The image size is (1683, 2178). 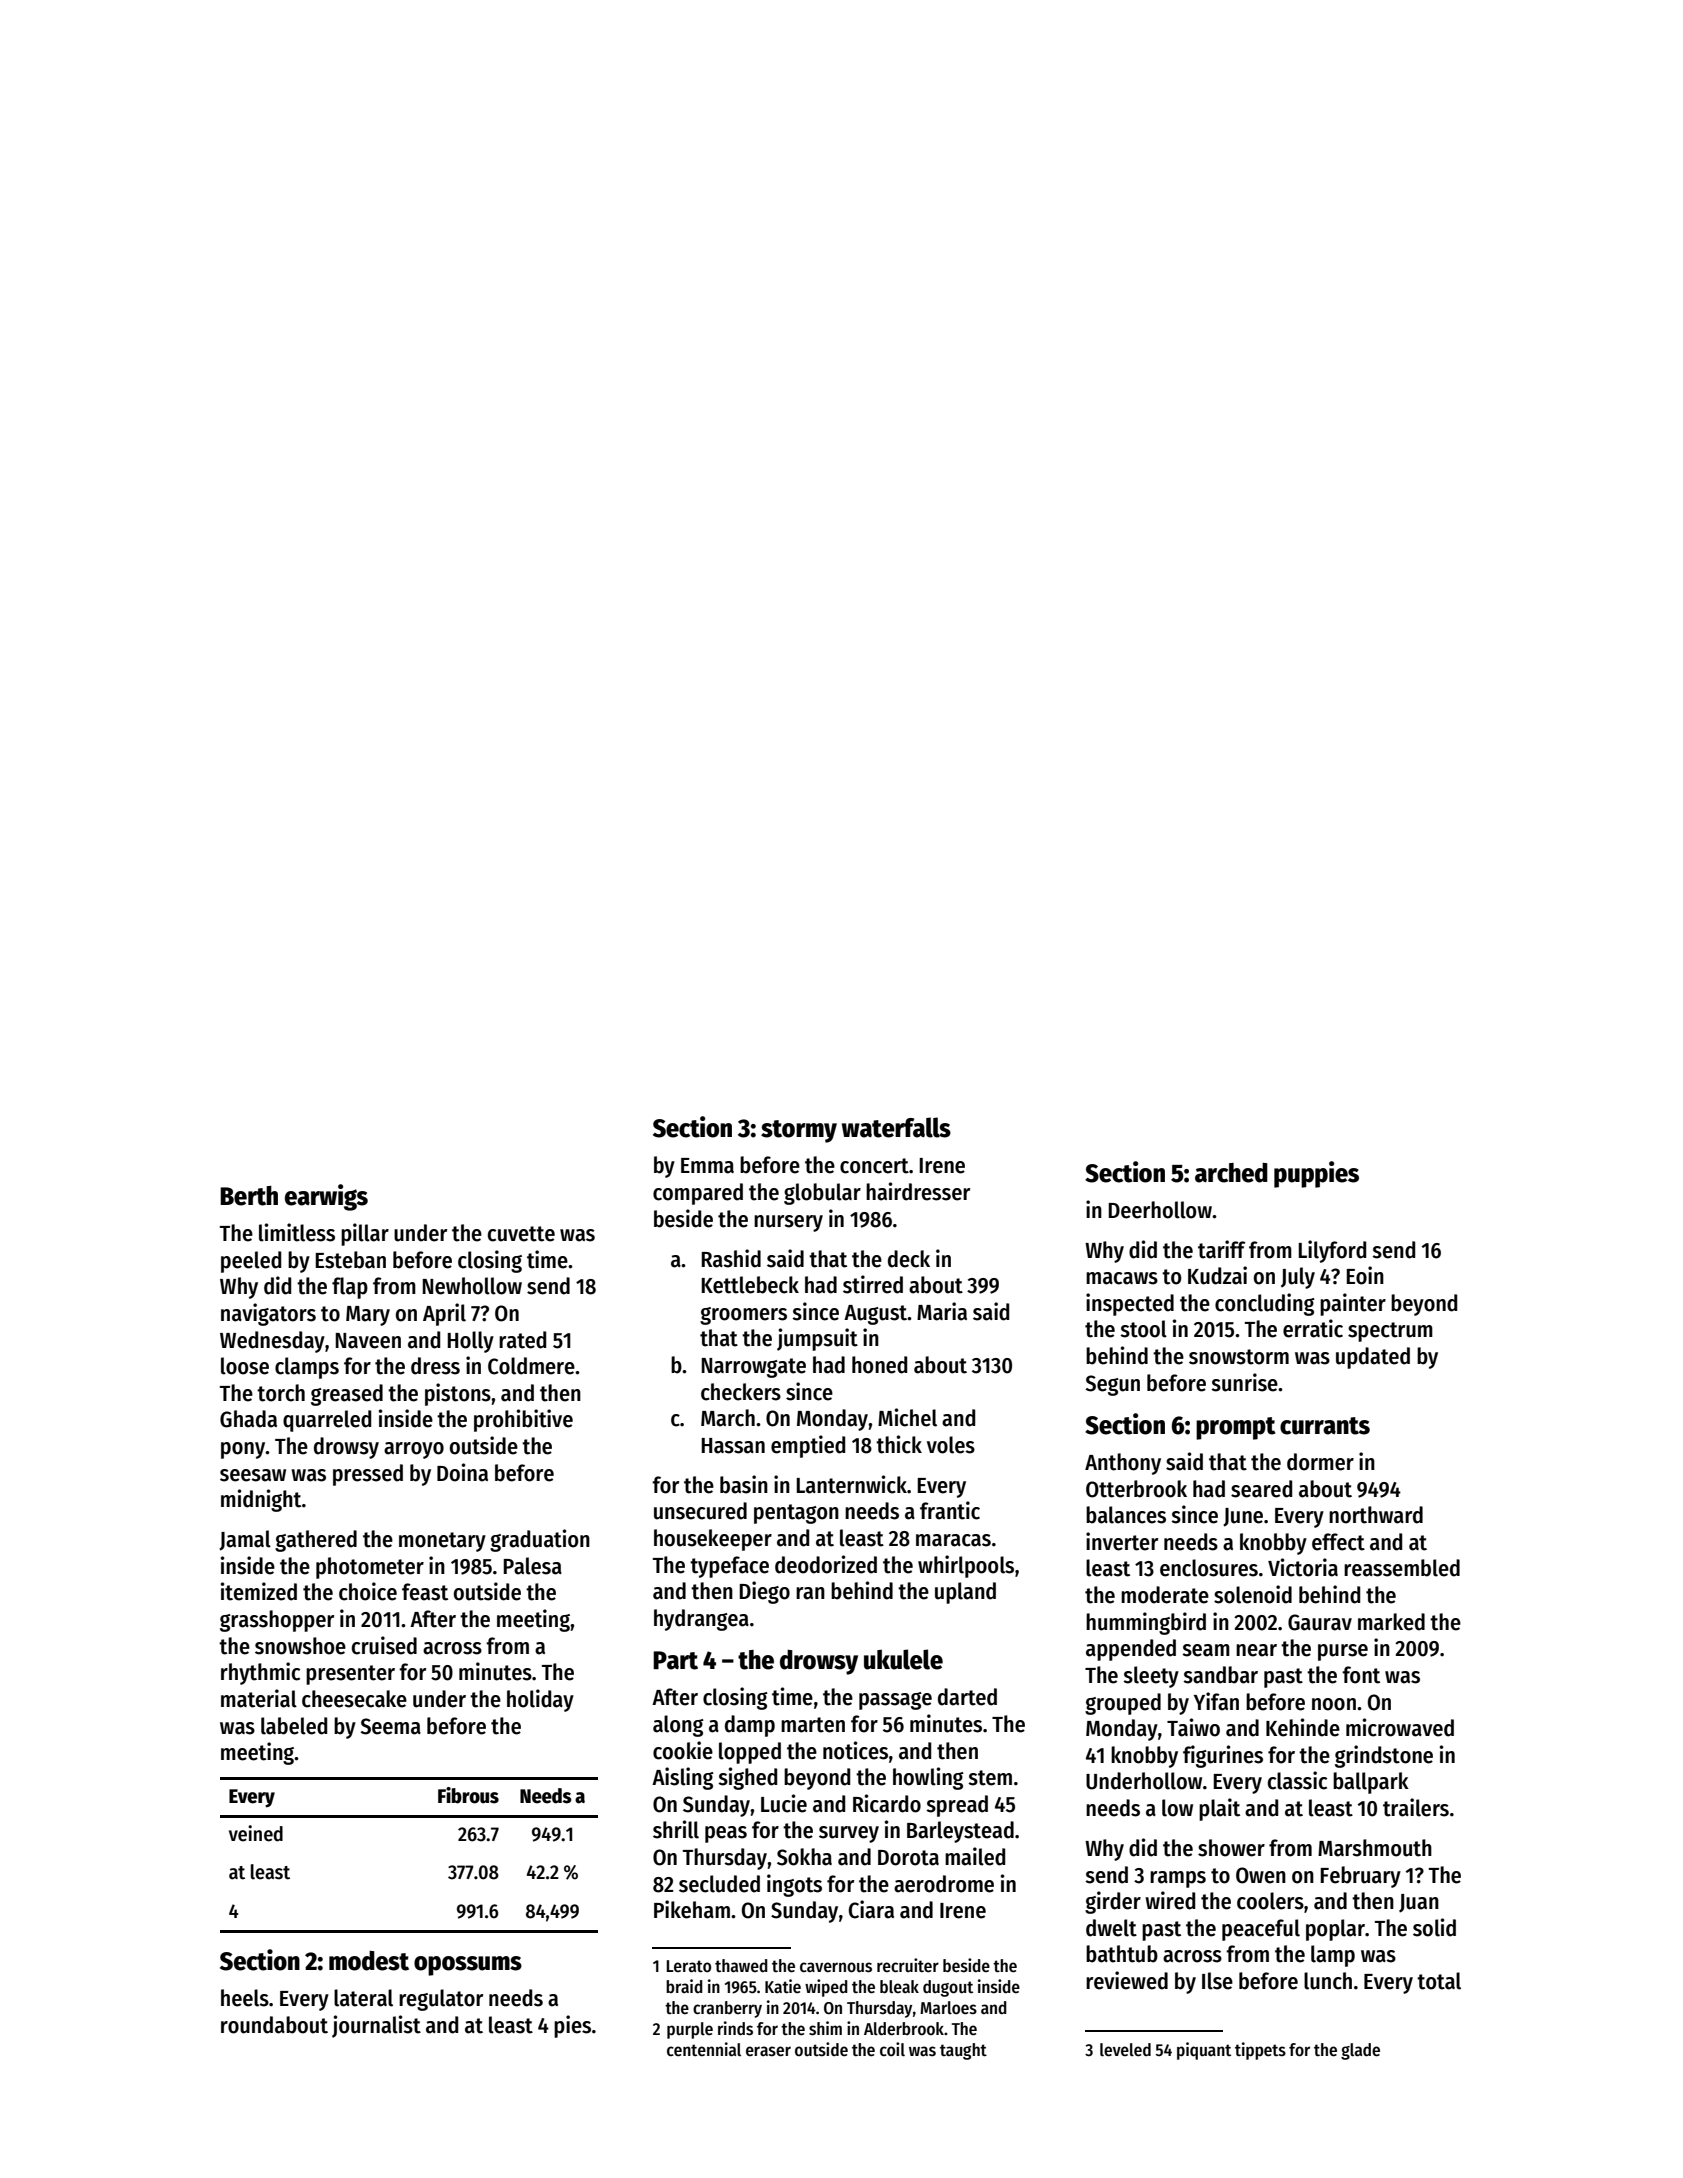 What do you see at coordinates (1222, 1249) in the screenshot?
I see `tariff` at bounding box center [1222, 1249].
